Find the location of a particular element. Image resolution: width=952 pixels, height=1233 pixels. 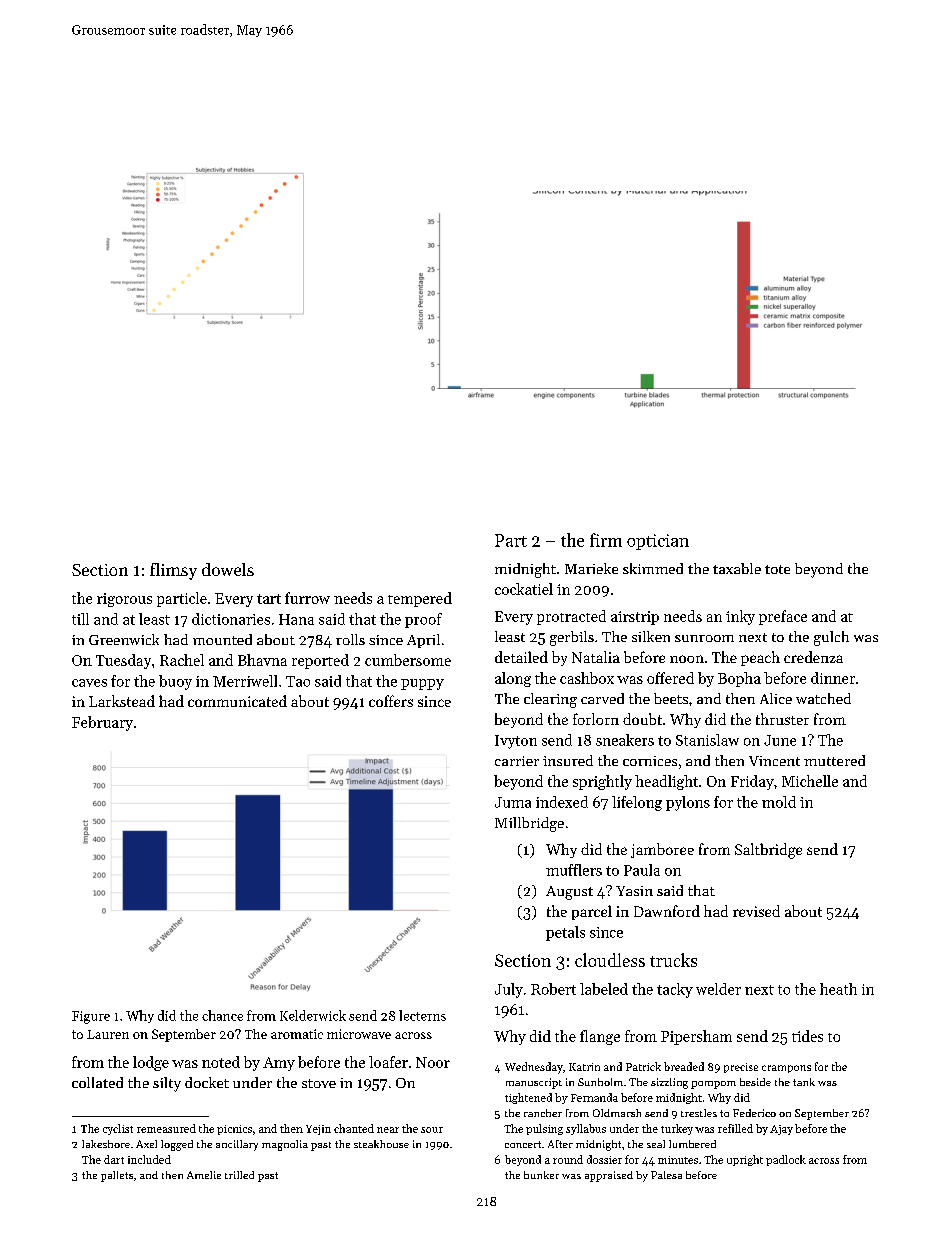

heath is located at coordinates (838, 989).
